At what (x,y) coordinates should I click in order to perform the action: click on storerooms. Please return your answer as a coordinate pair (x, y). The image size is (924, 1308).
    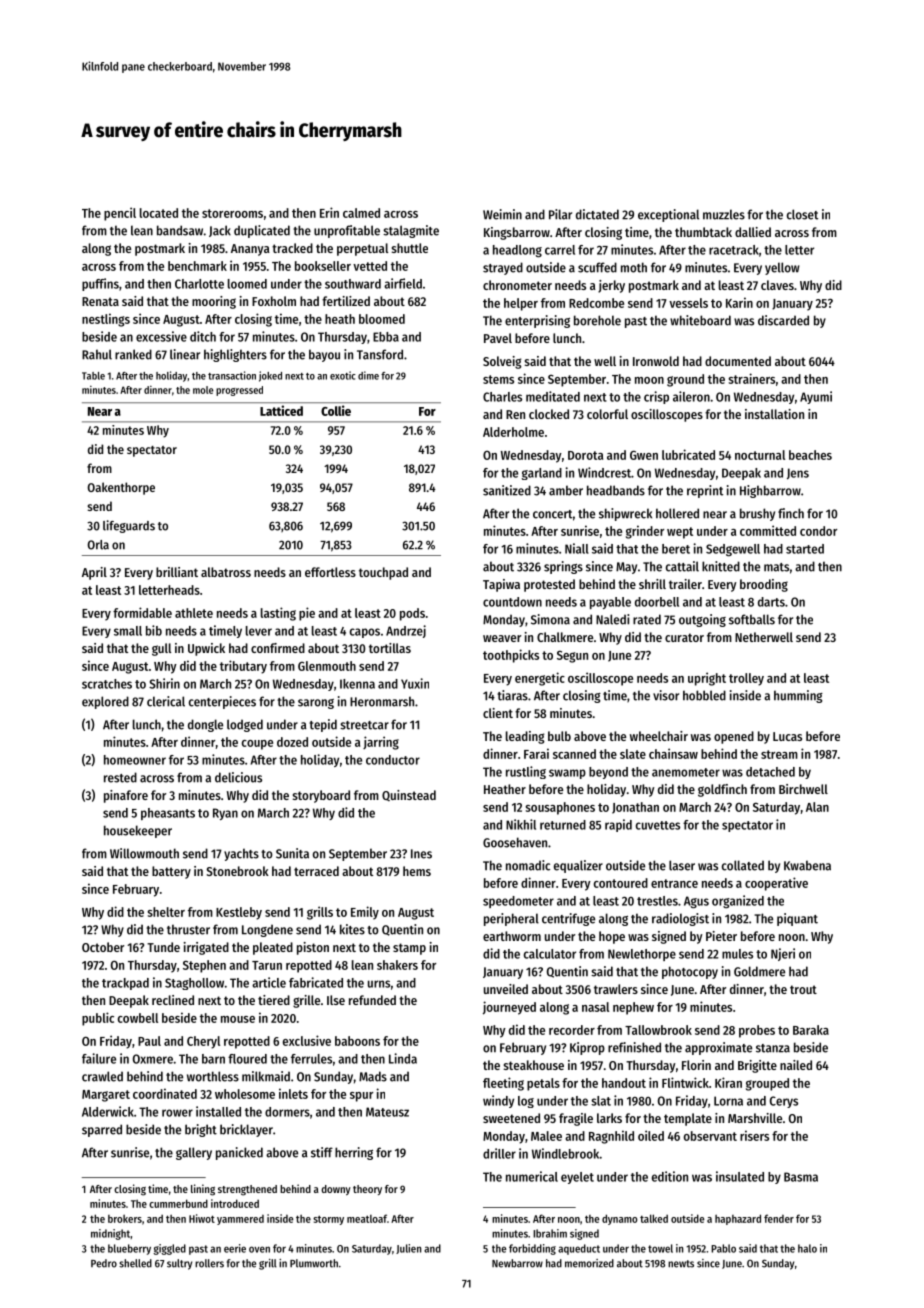
    Looking at the image, I should click on (232, 213).
